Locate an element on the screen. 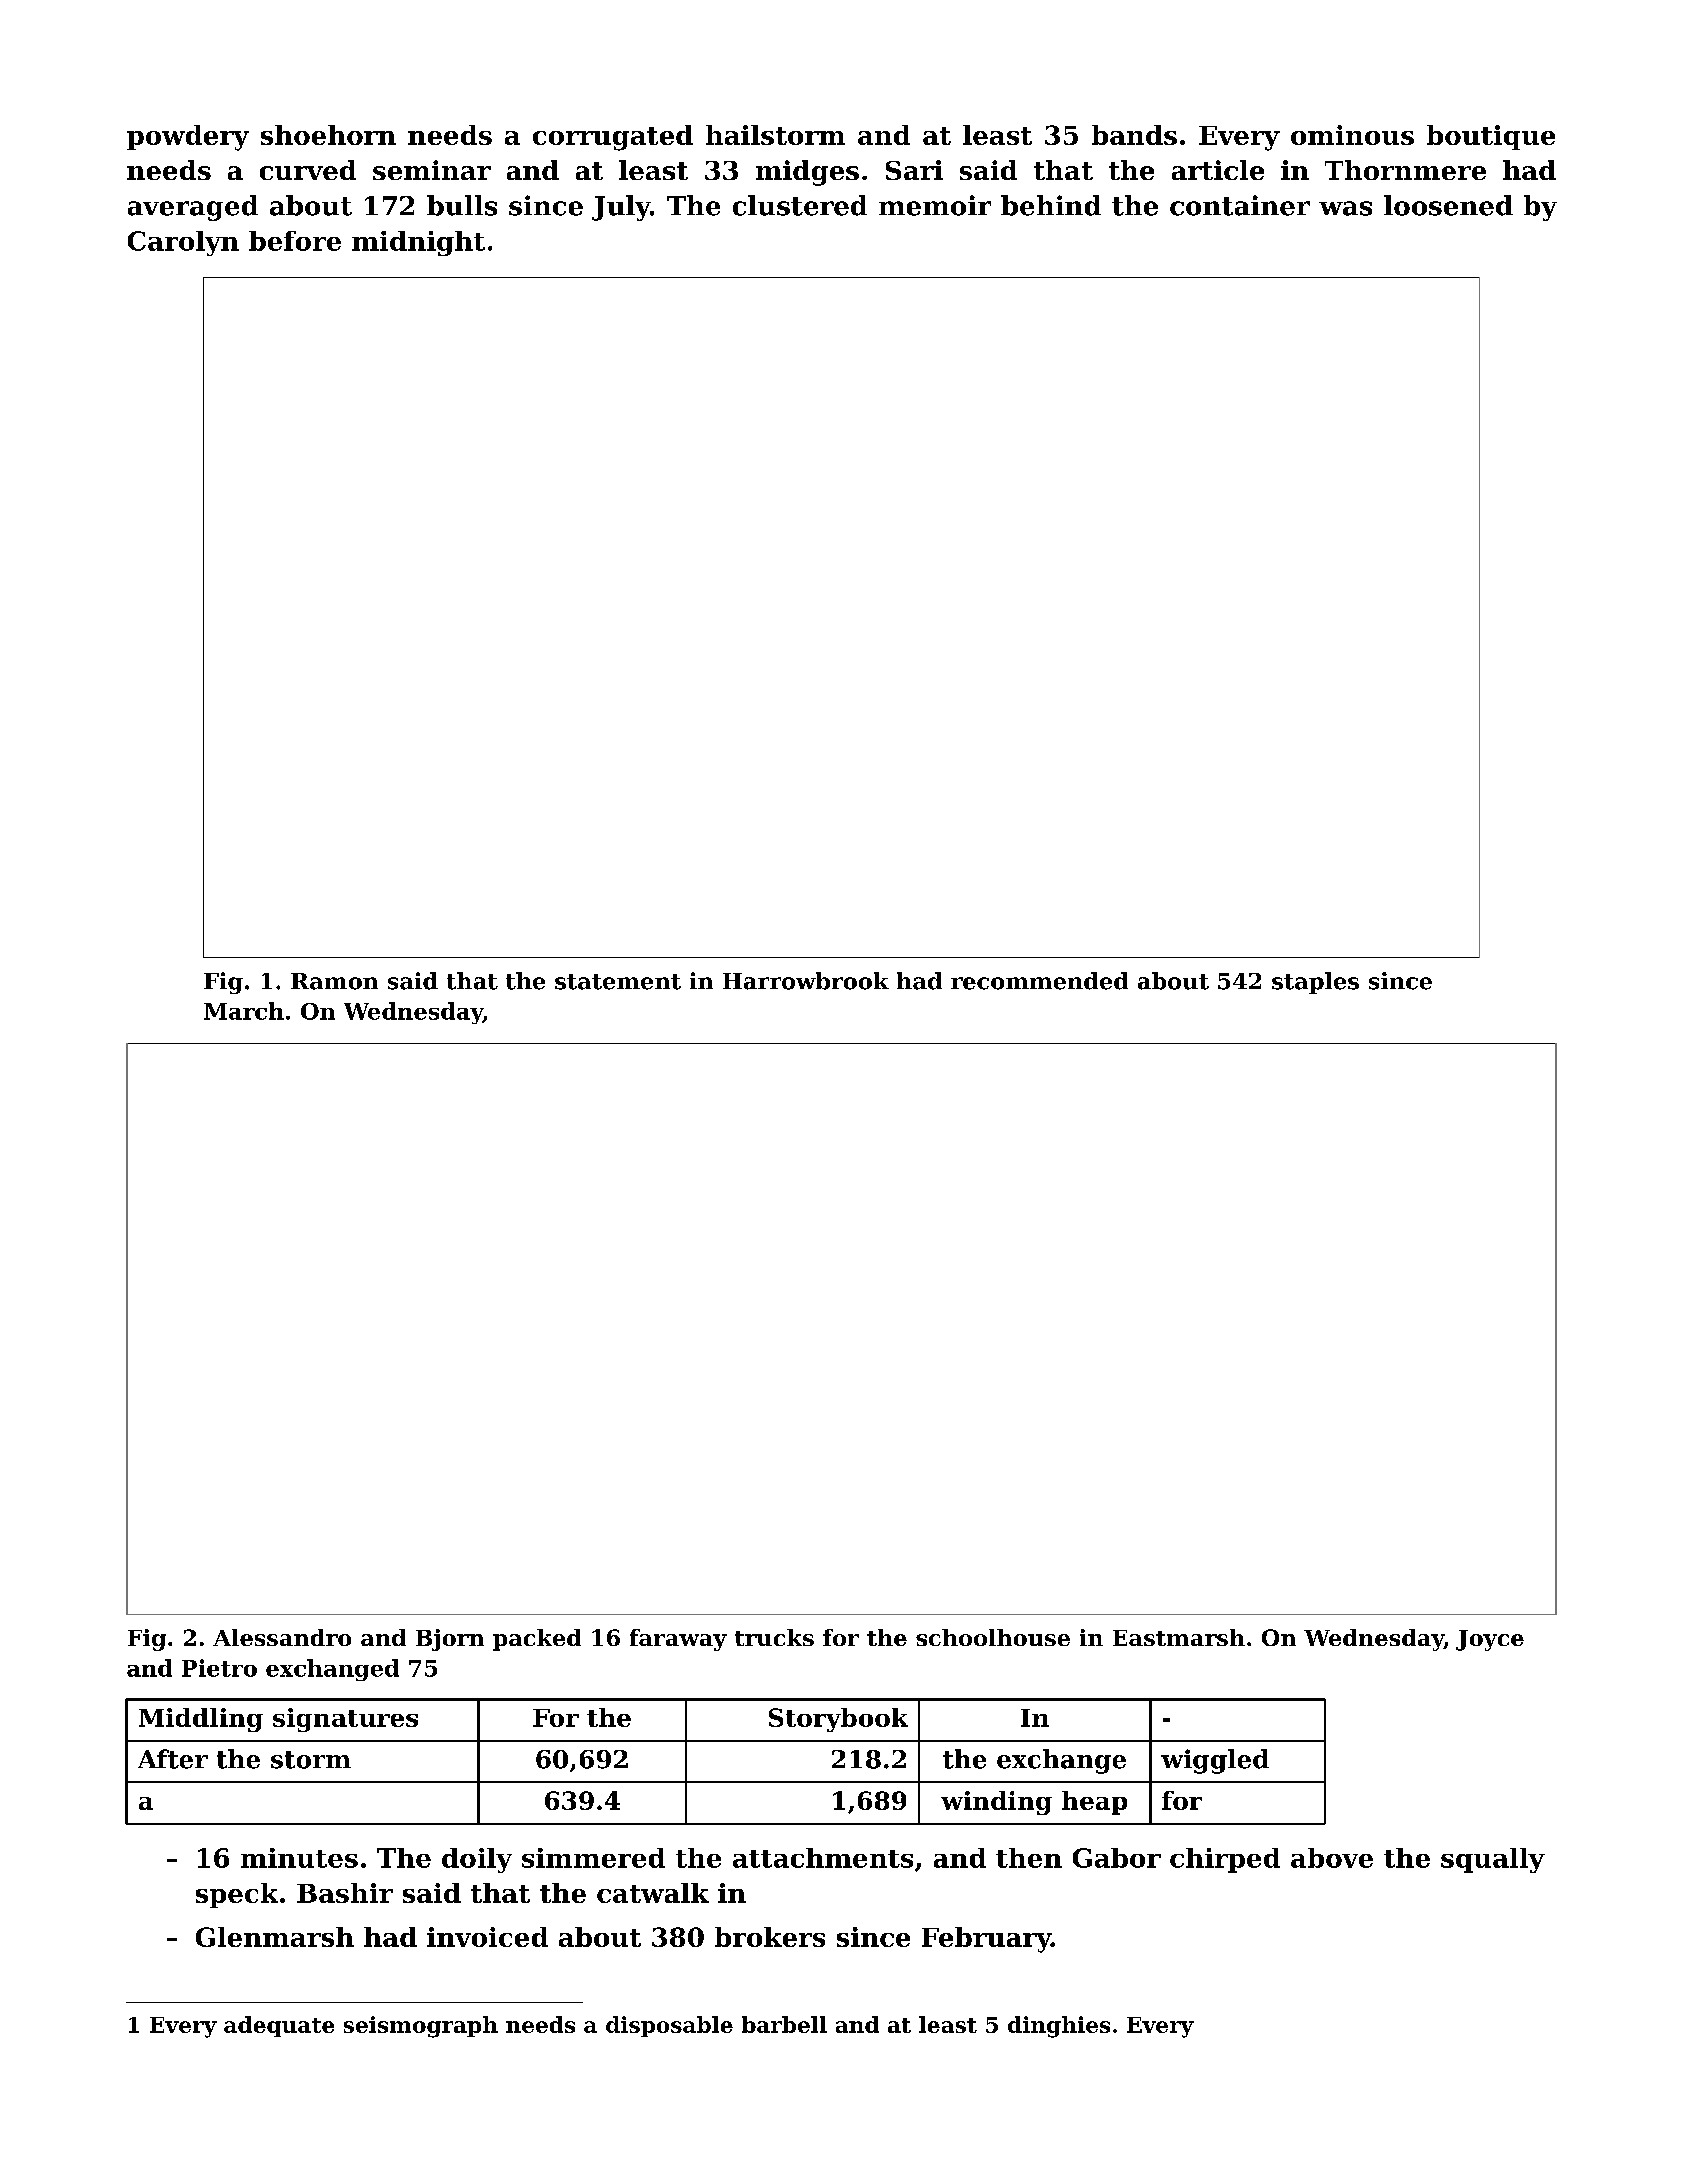  Eastmarsh is located at coordinates (1179, 1637).
